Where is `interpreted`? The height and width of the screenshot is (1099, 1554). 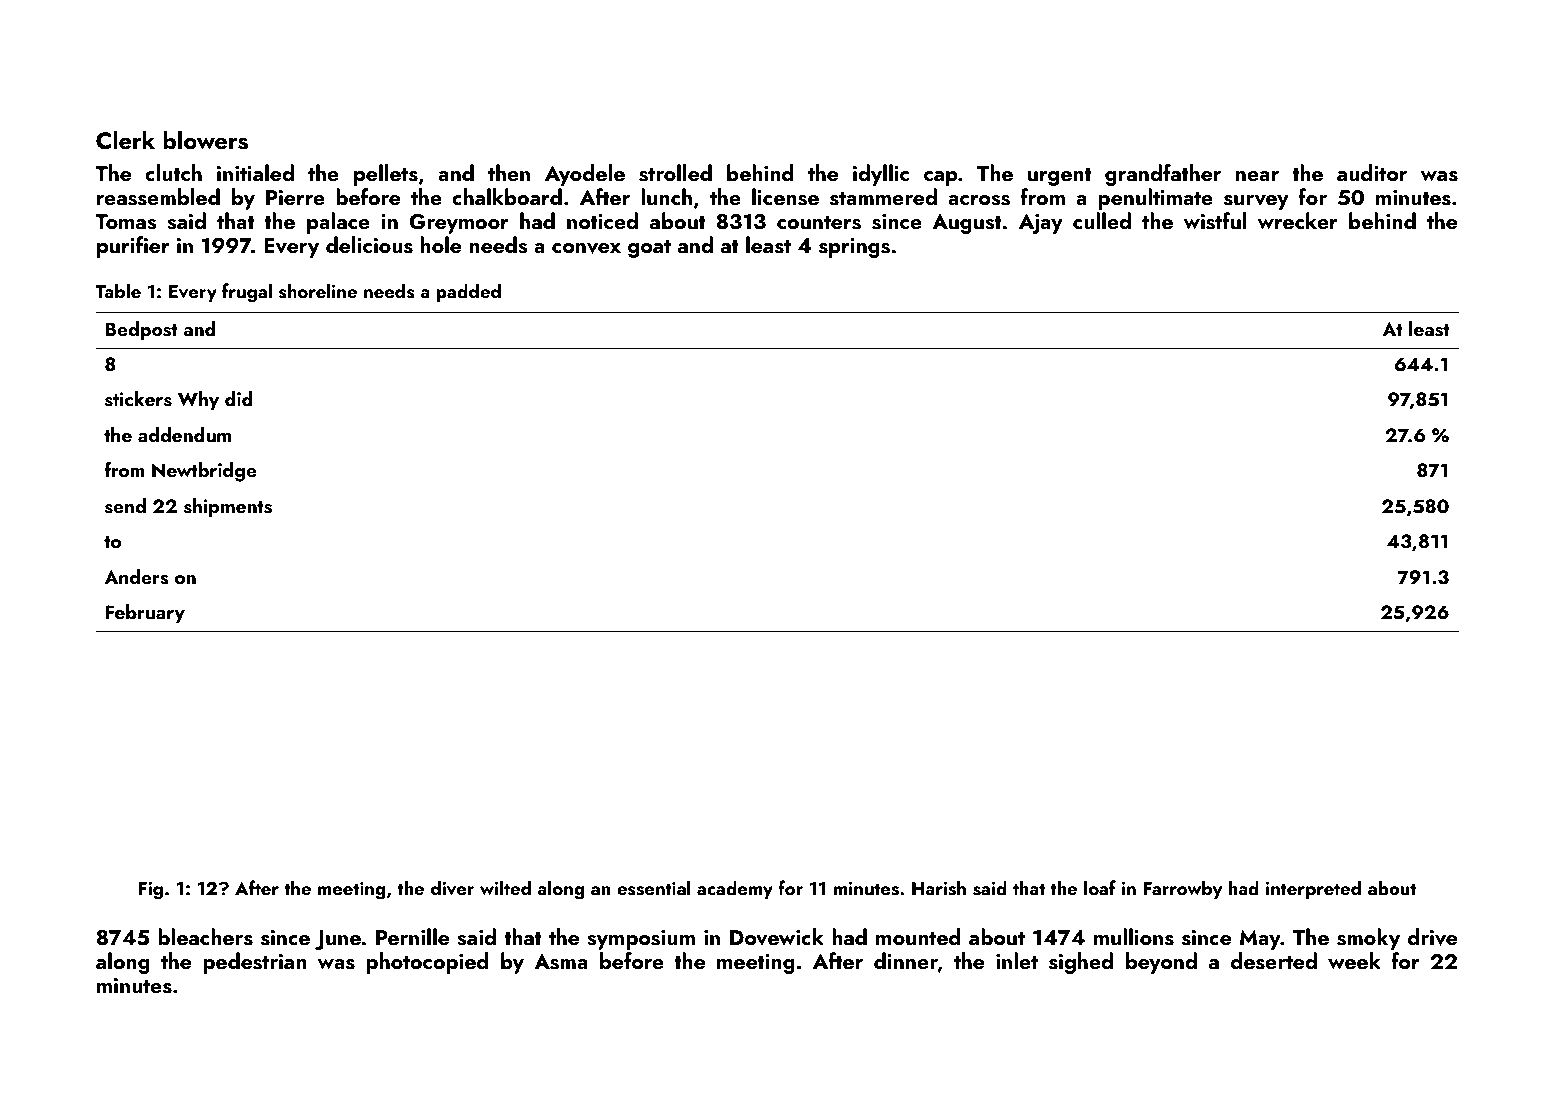
interpreted is located at coordinates (1313, 889).
